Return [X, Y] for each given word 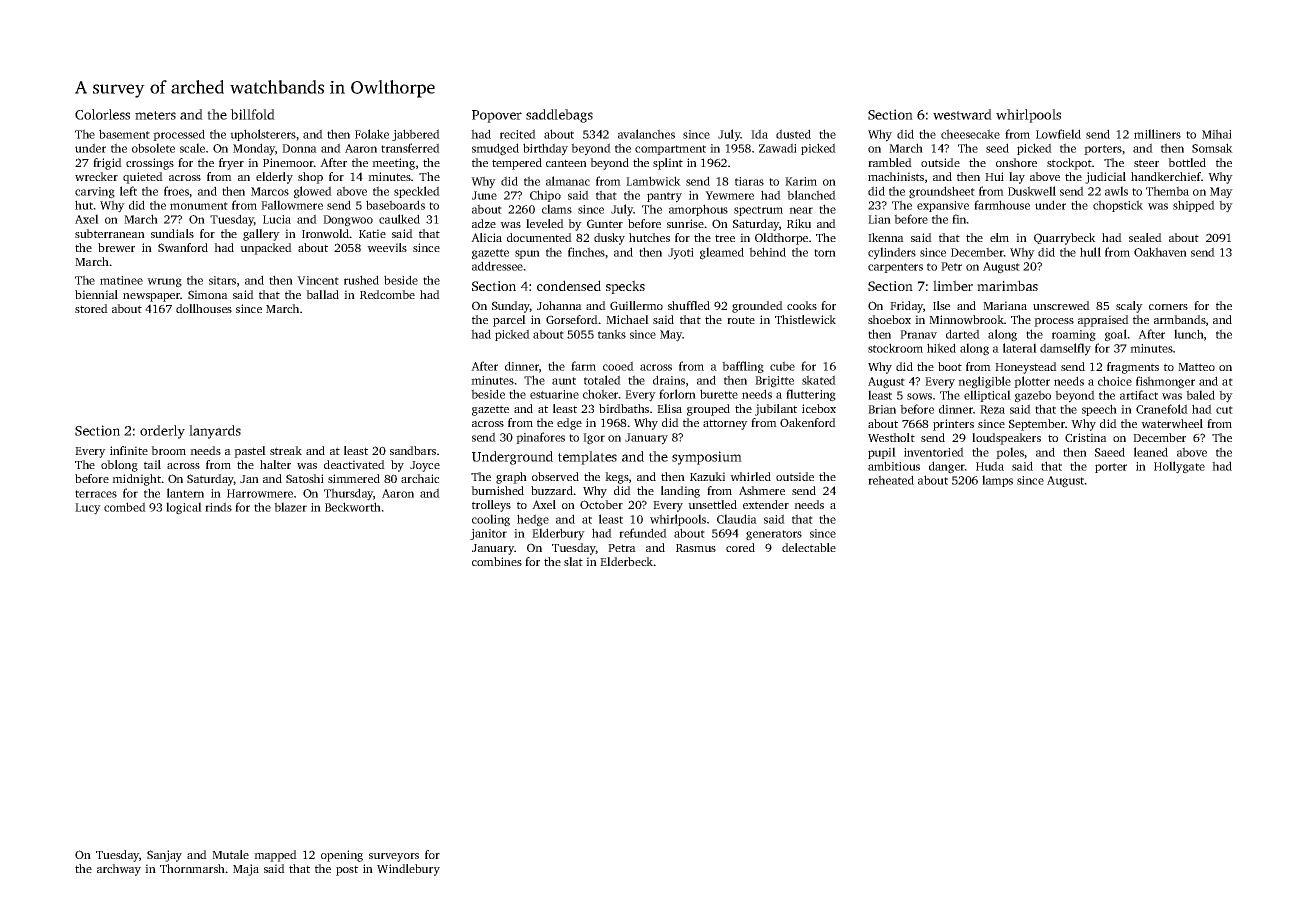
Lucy [88, 509]
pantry [664, 197]
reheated [891, 480]
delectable [809, 547]
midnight [136, 480]
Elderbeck [626, 561]
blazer [290, 507]
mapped [275, 856]
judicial [1105, 178]
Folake [372, 134]
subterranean [110, 233]
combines [497, 561]
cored [740, 547]
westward [962, 114]
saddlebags [559, 116]
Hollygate [1179, 467]
